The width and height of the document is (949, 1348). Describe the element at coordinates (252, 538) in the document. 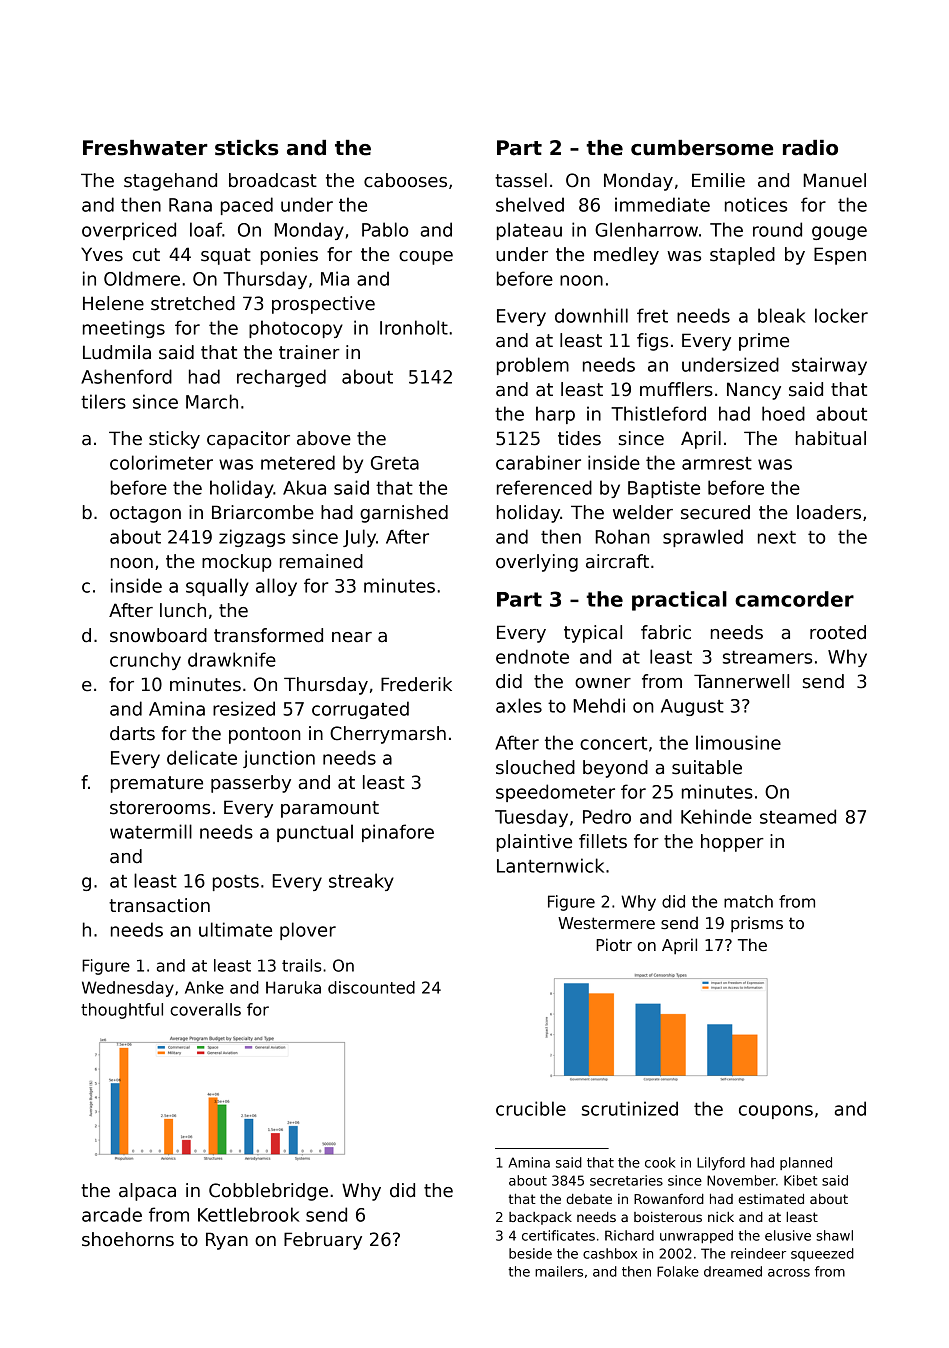

I see `zigzags` at that location.
